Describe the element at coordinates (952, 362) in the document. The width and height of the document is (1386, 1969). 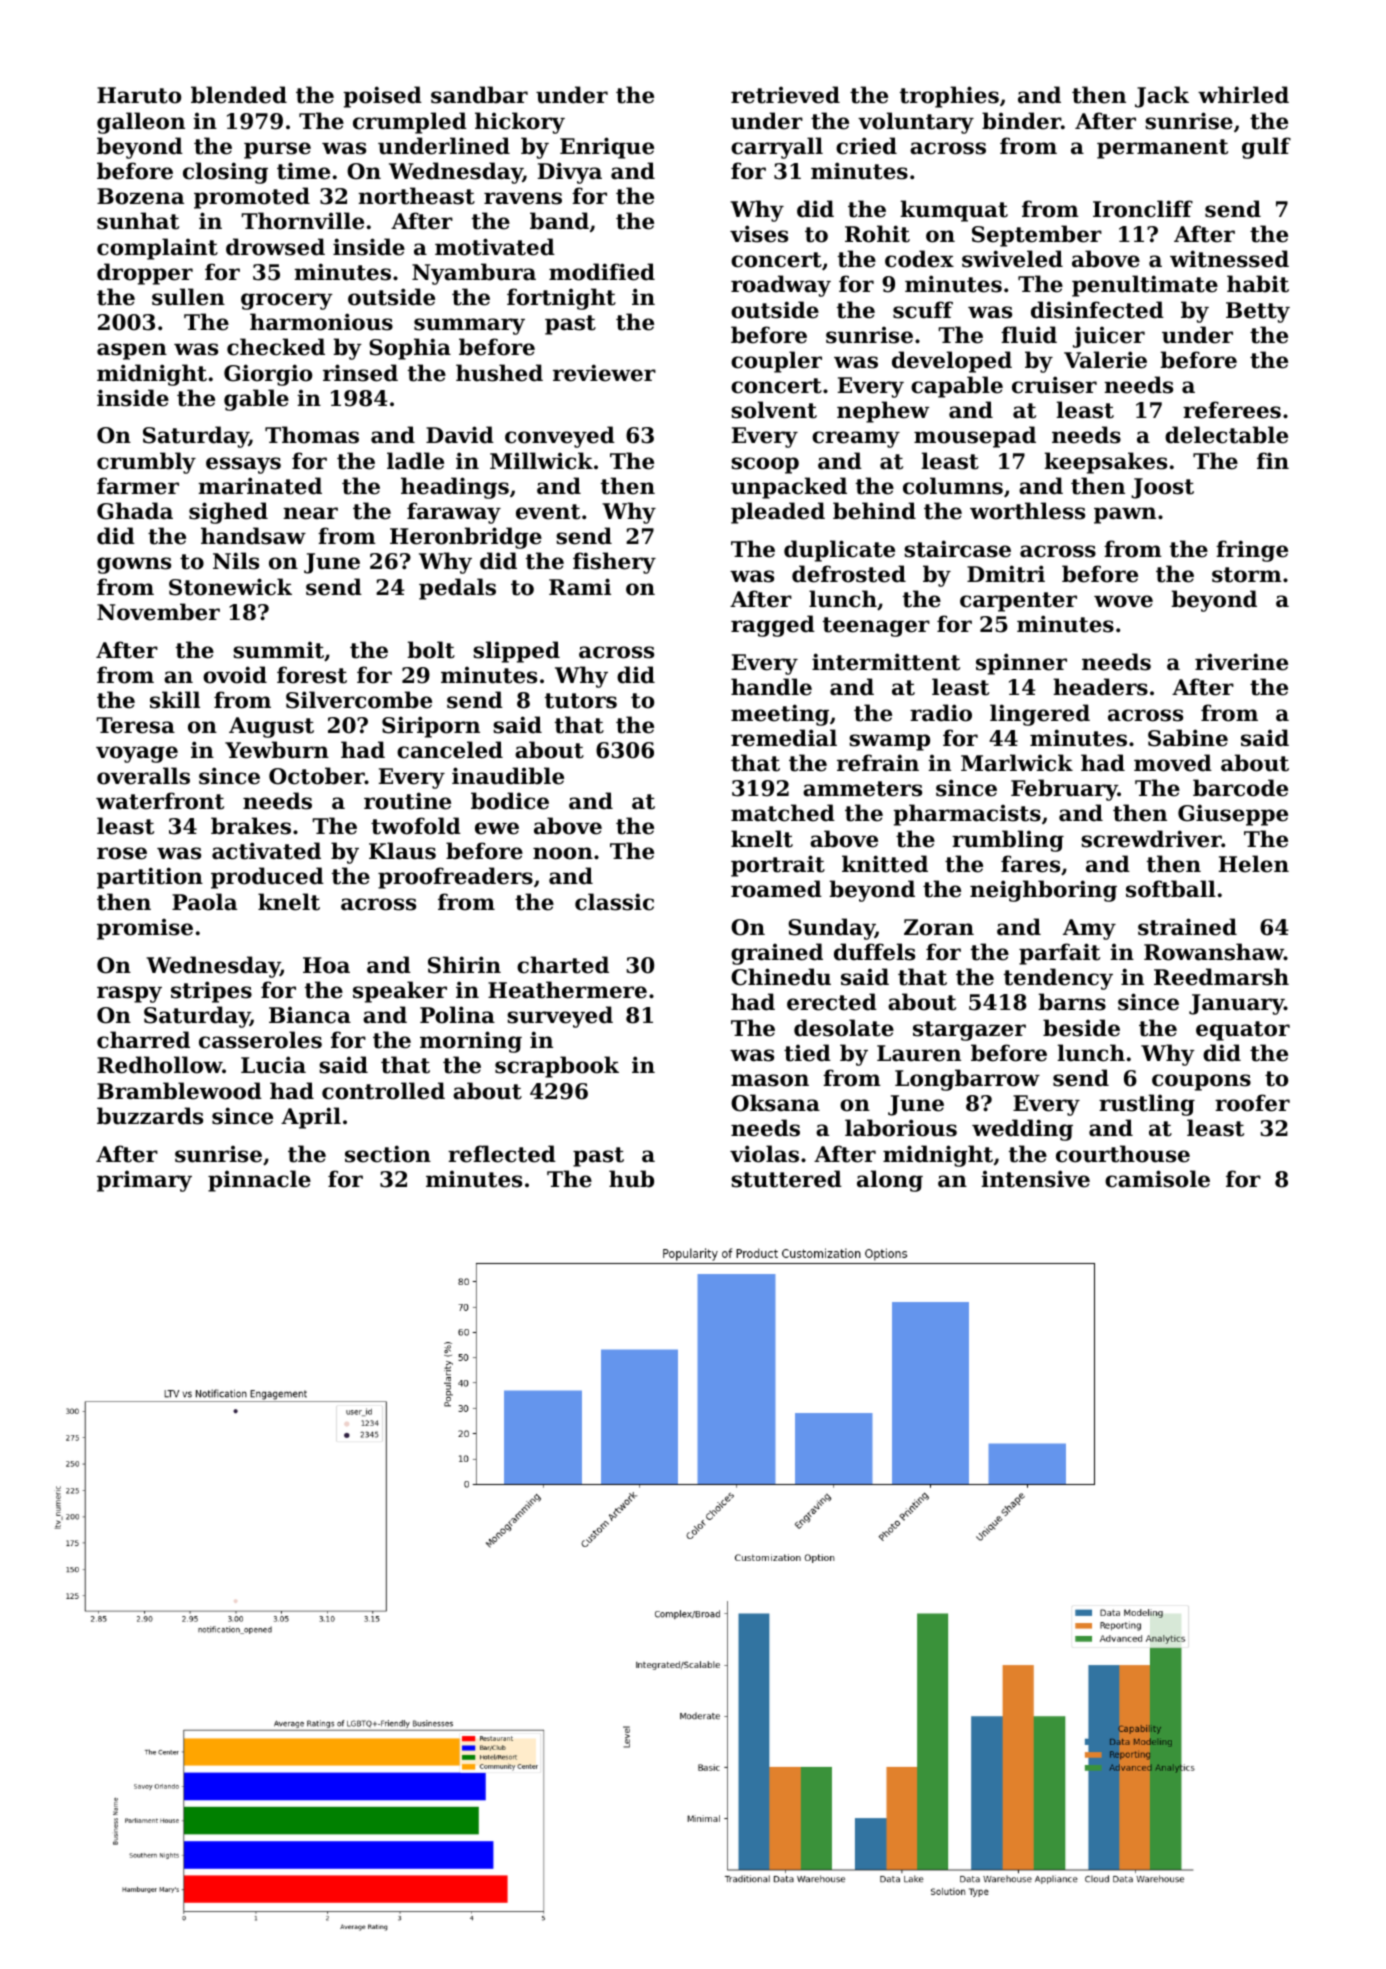
I see `developed` at that location.
